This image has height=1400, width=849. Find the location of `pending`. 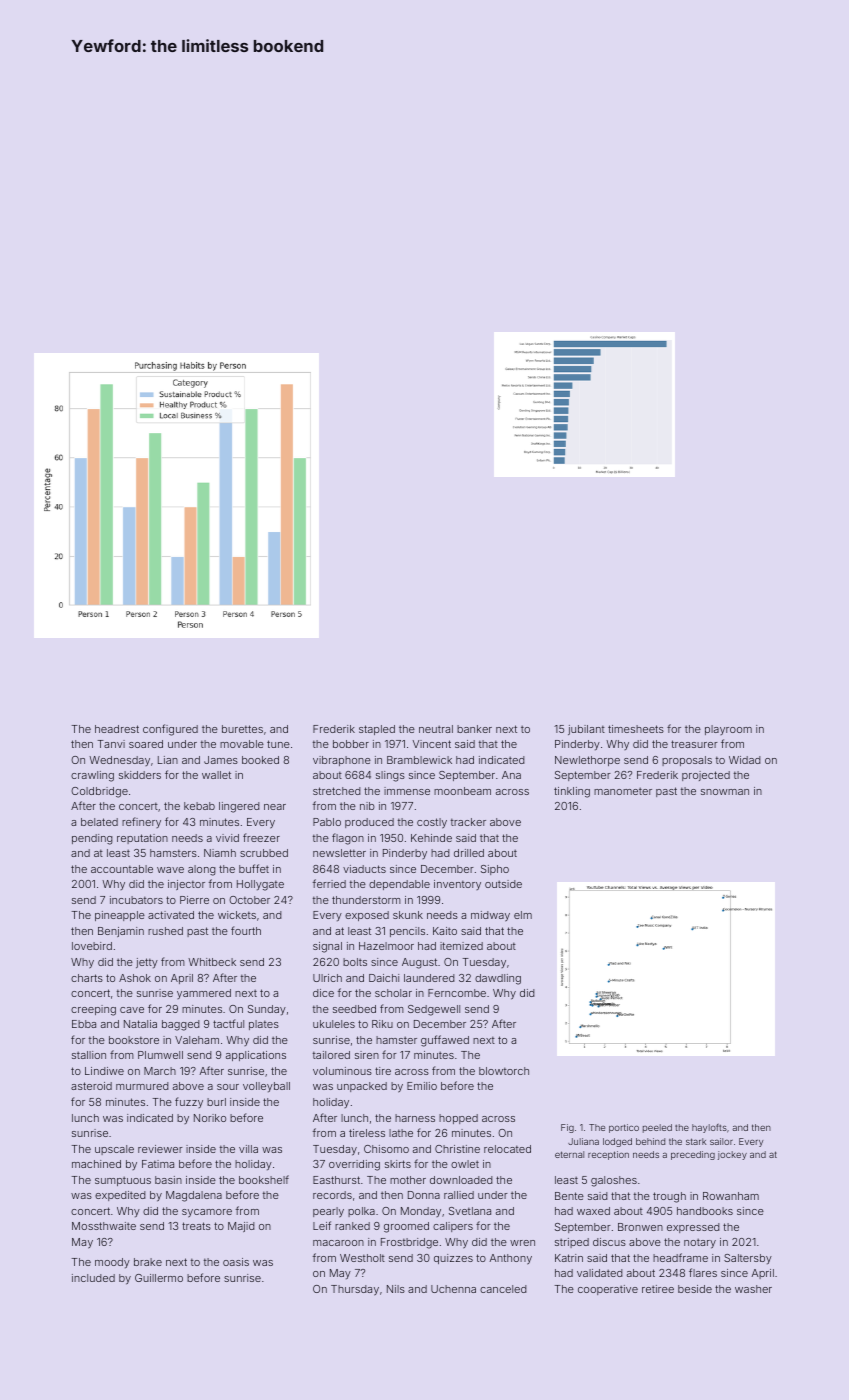

pending is located at coordinates (92, 839).
